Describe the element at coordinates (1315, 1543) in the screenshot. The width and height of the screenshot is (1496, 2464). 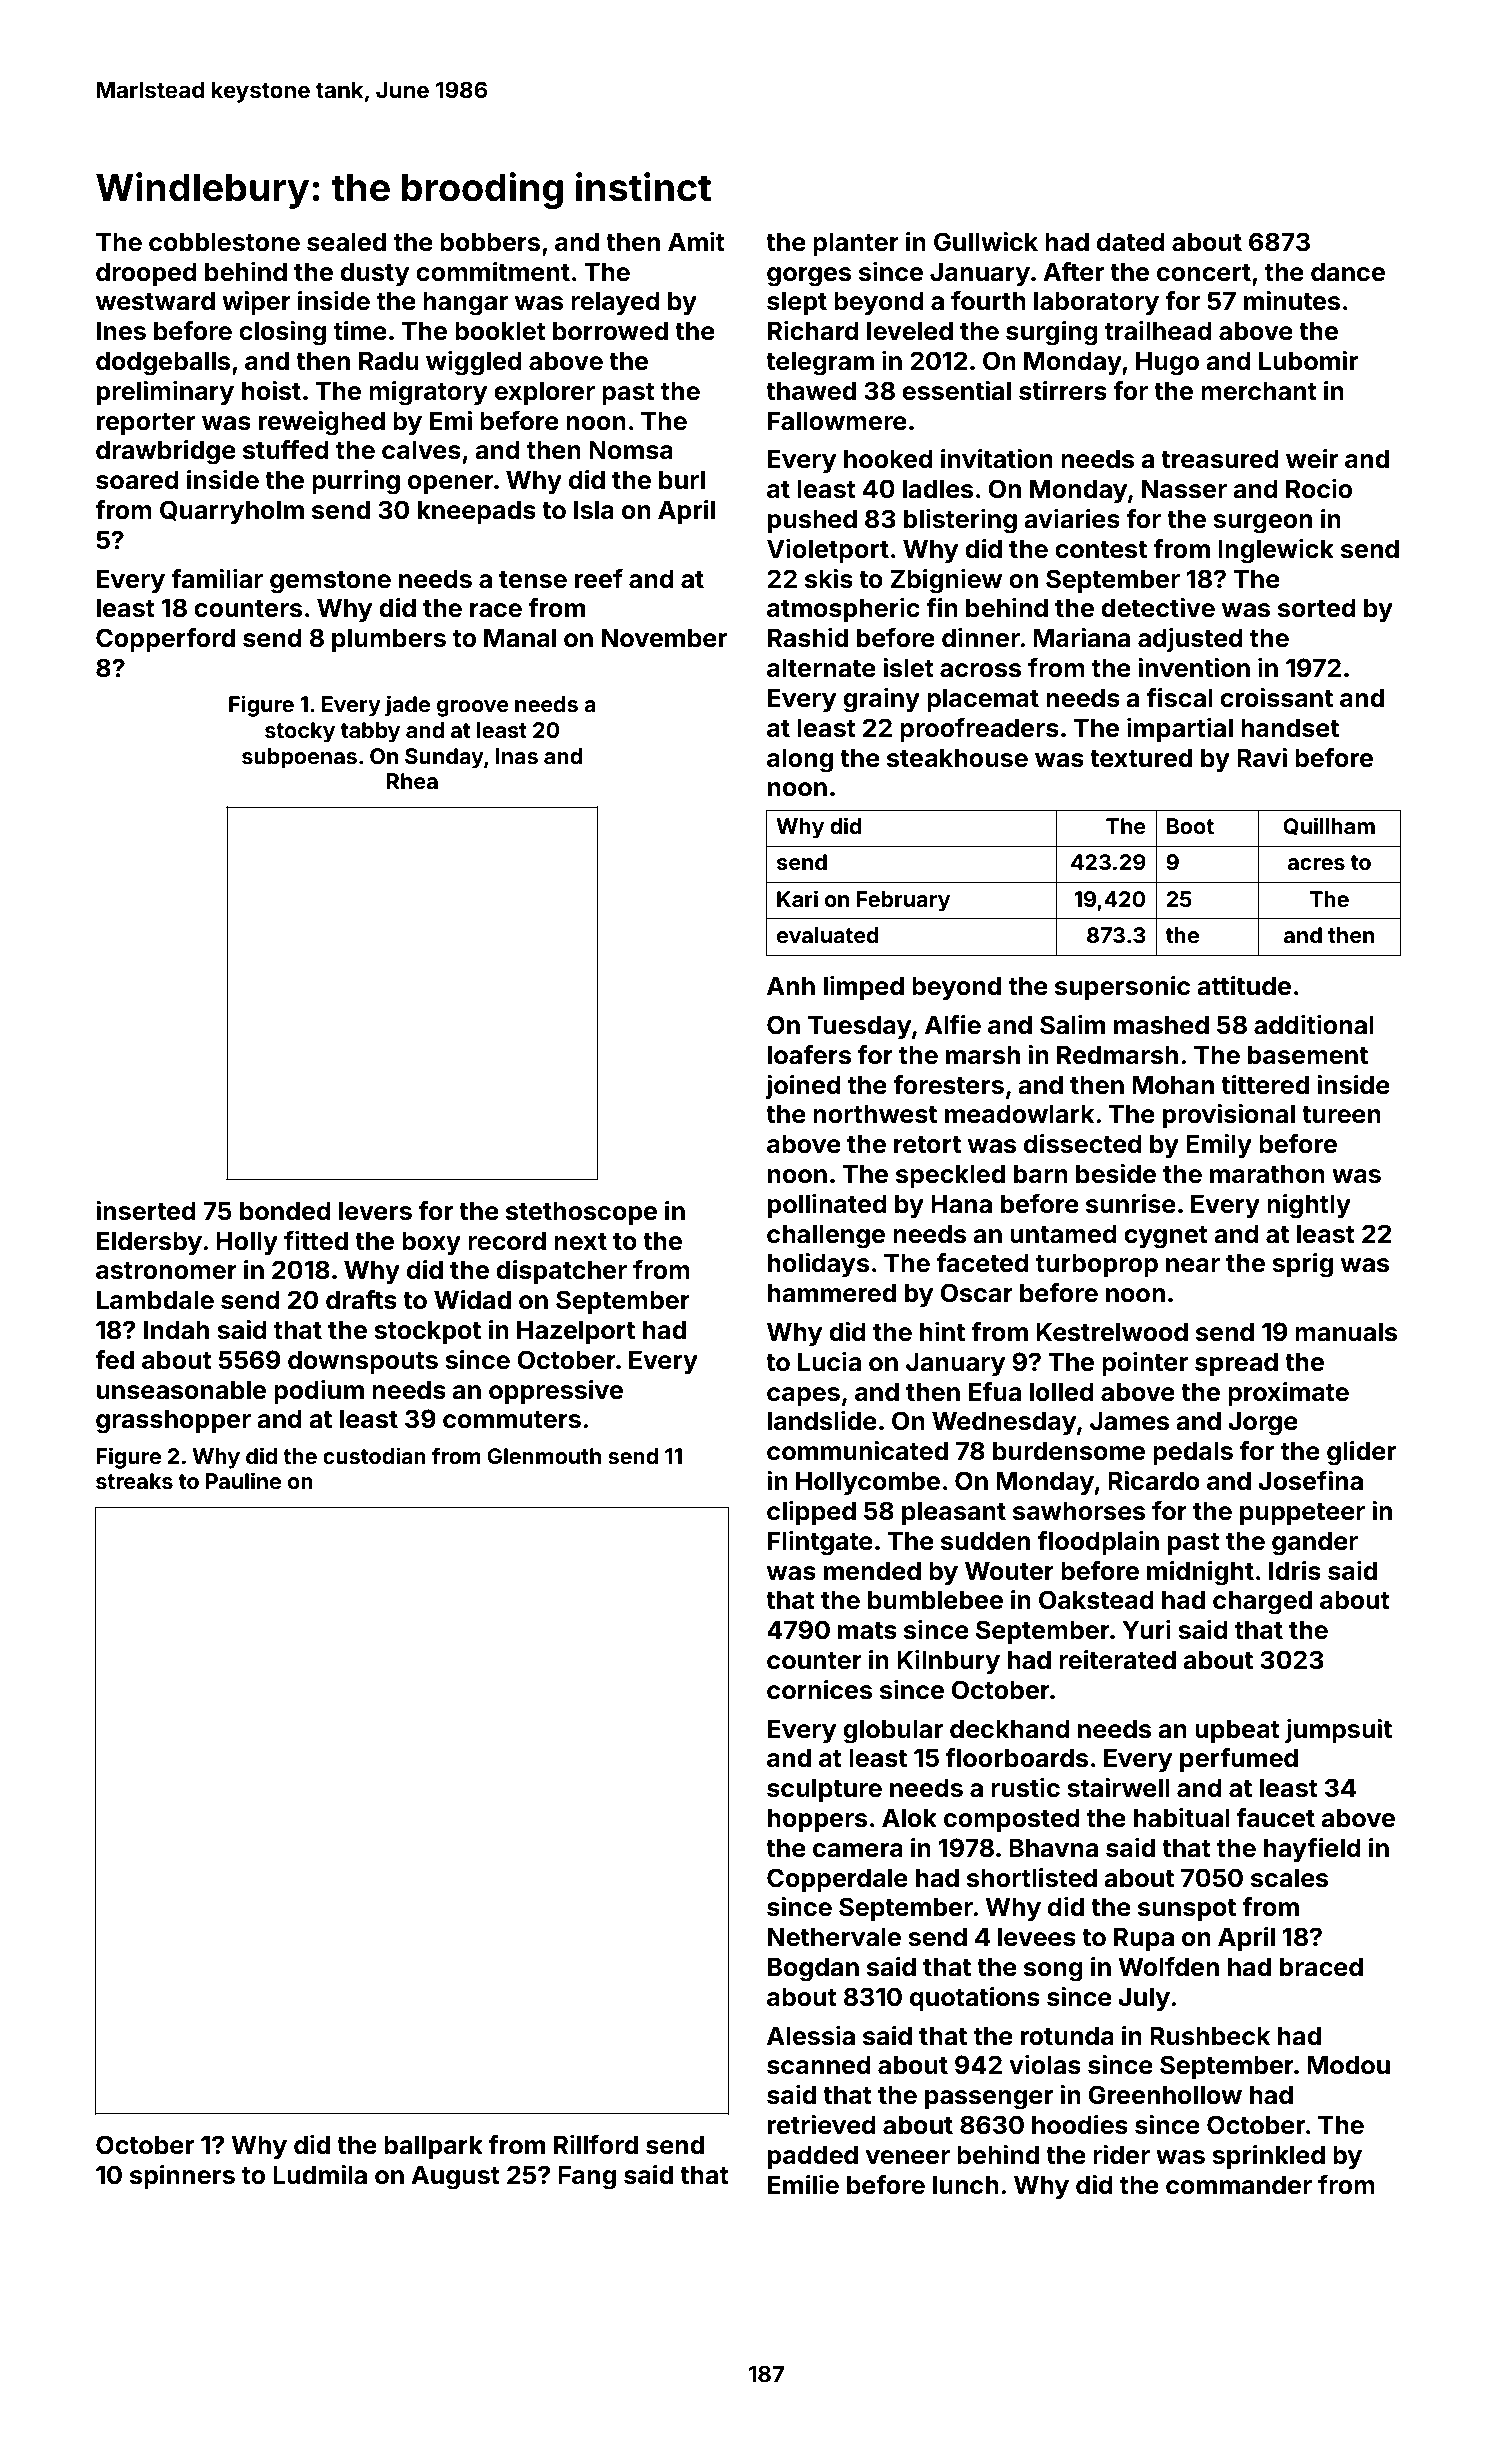
I see `gander` at that location.
